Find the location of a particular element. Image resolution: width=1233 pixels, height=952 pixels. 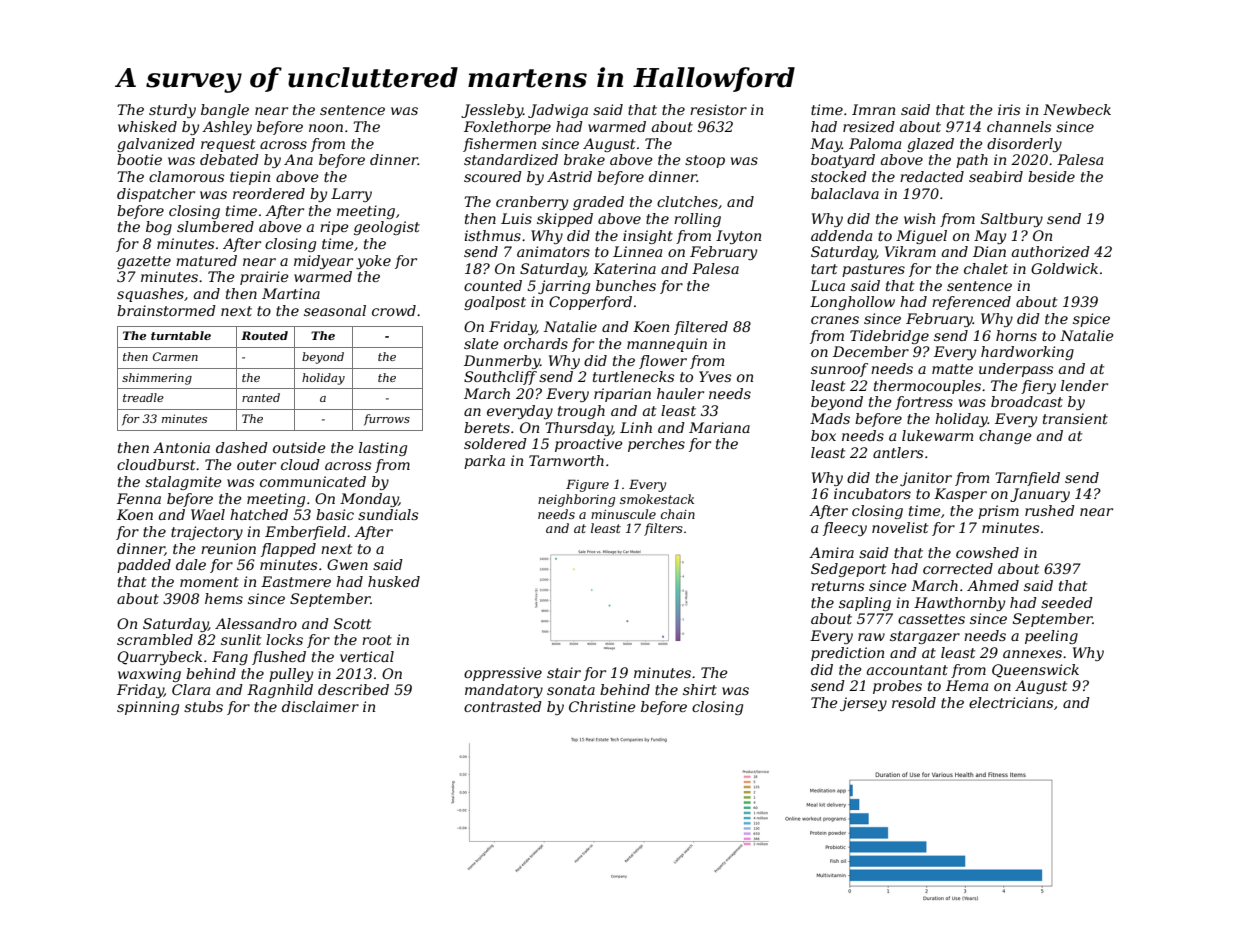

Imran is located at coordinates (873, 109).
